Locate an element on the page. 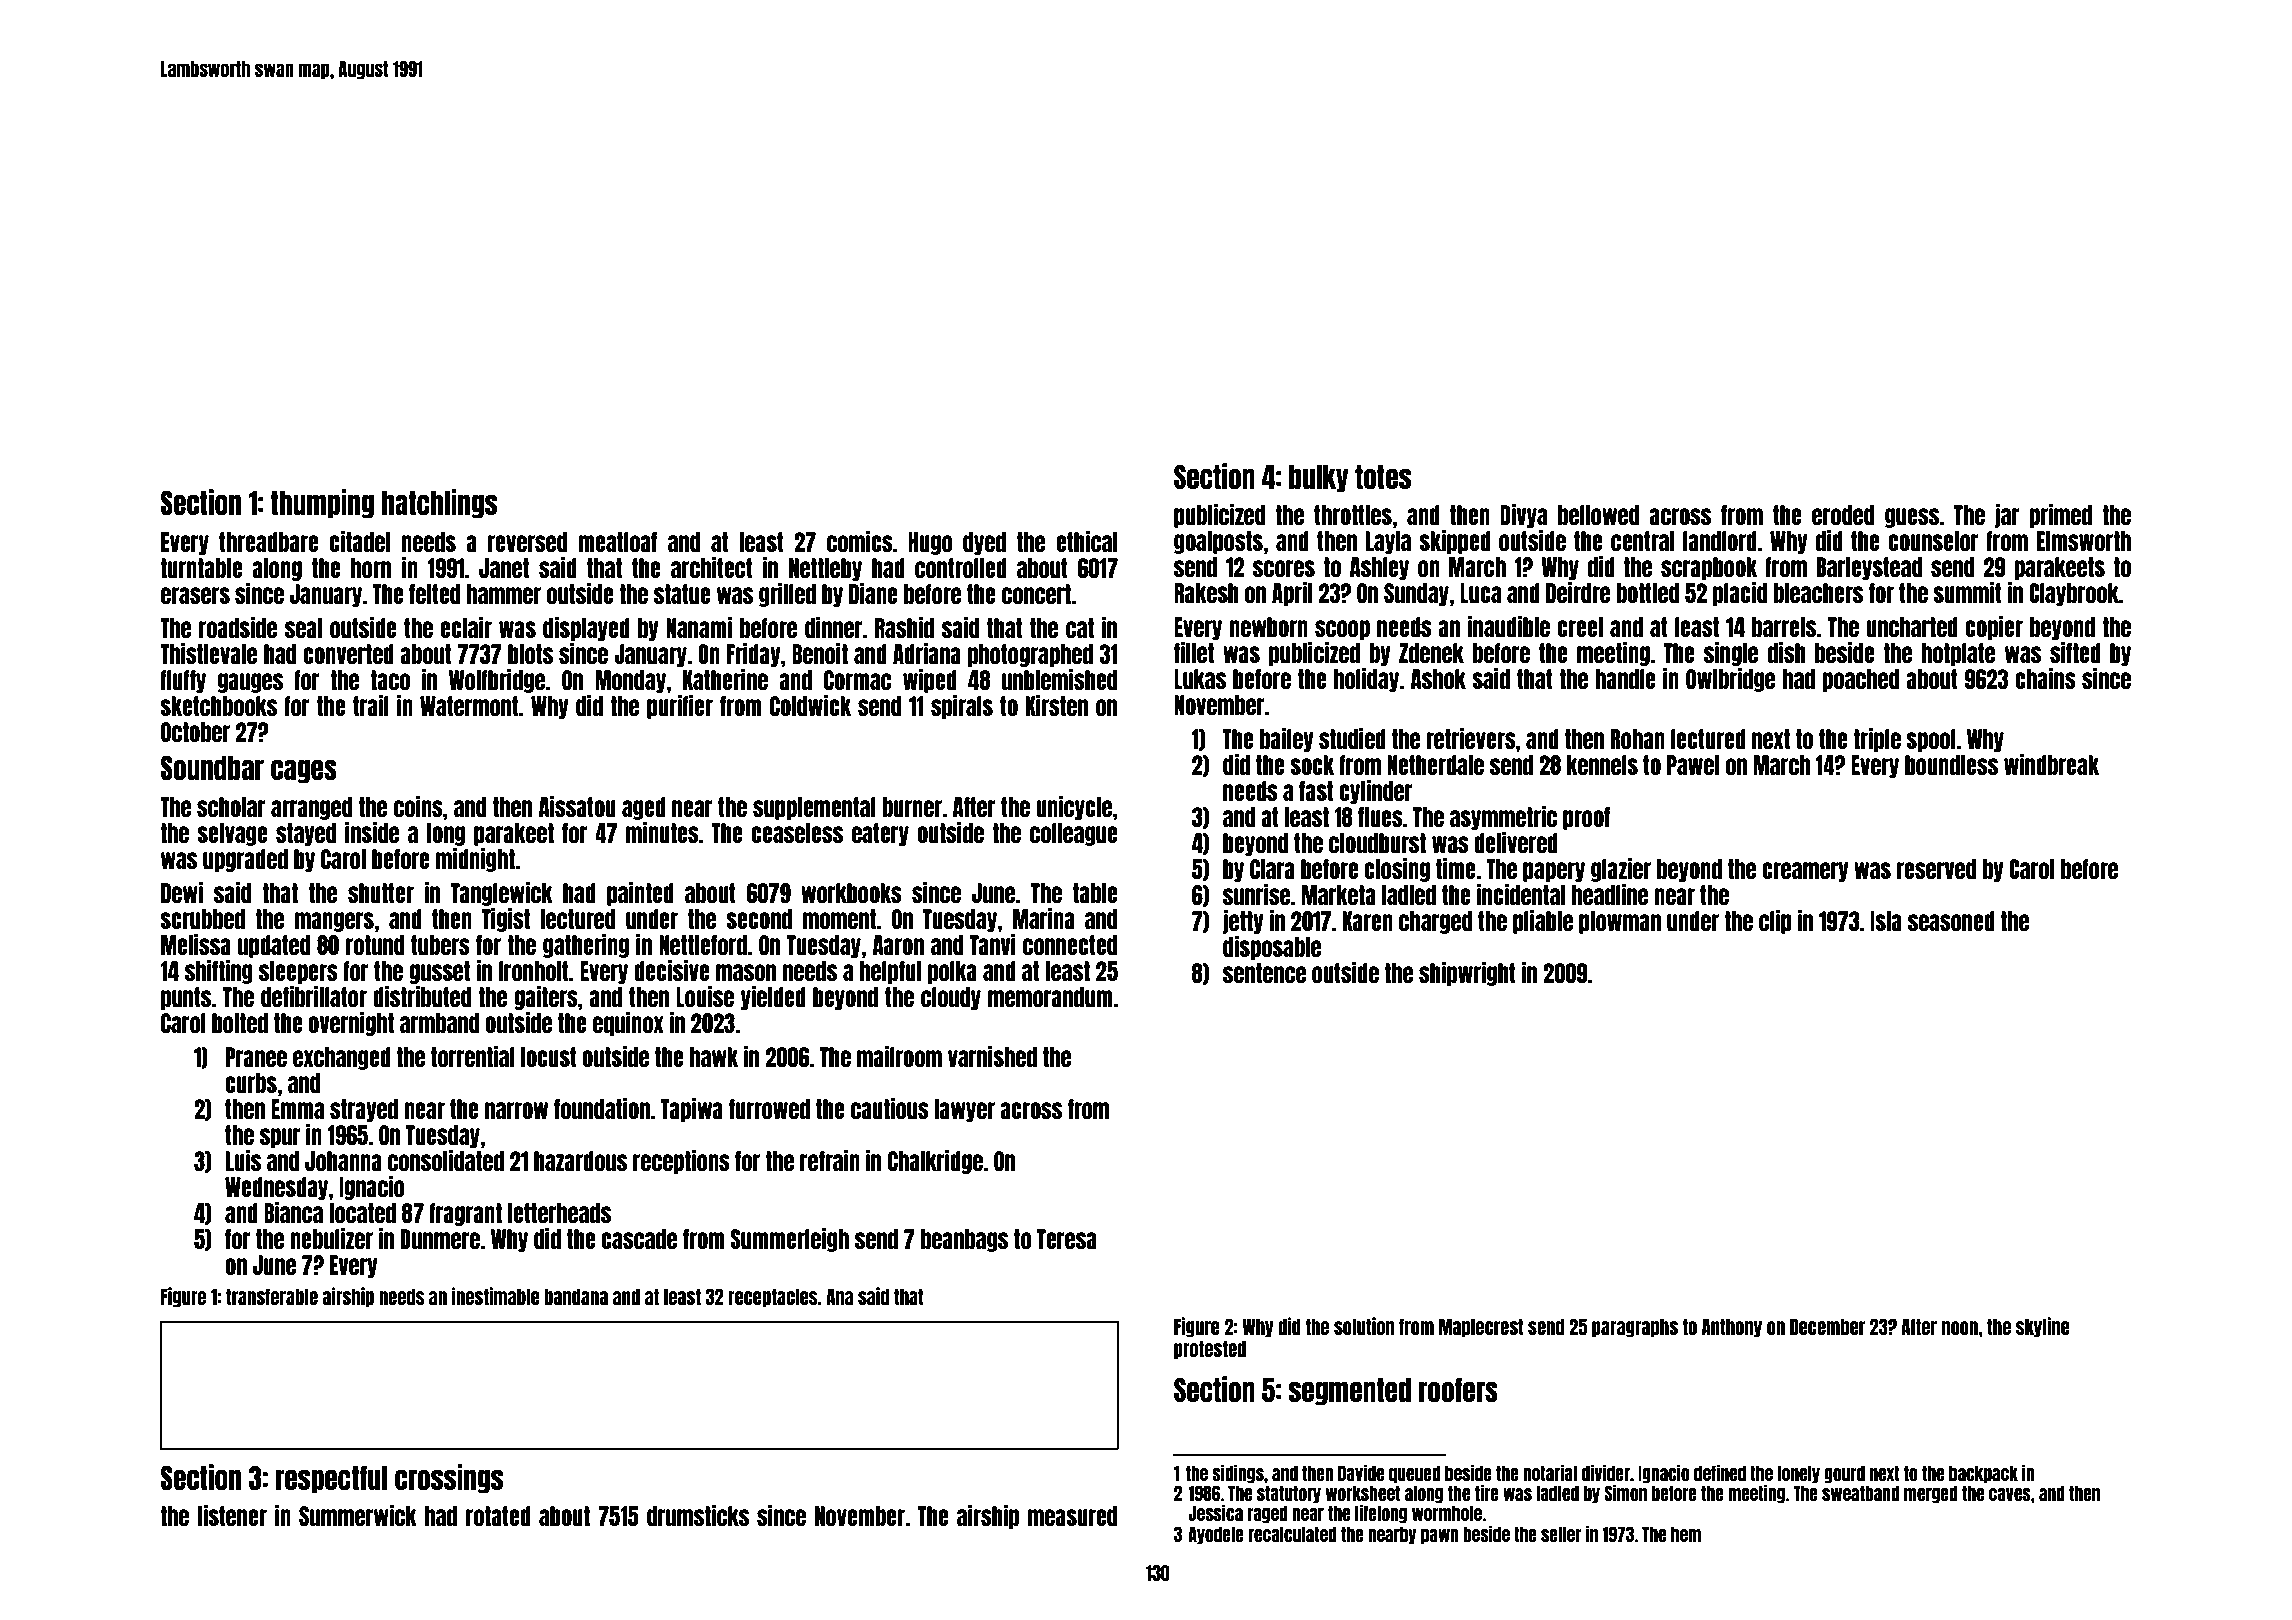 This document has width=2292, height=1620. varnished is located at coordinates (992, 1056).
